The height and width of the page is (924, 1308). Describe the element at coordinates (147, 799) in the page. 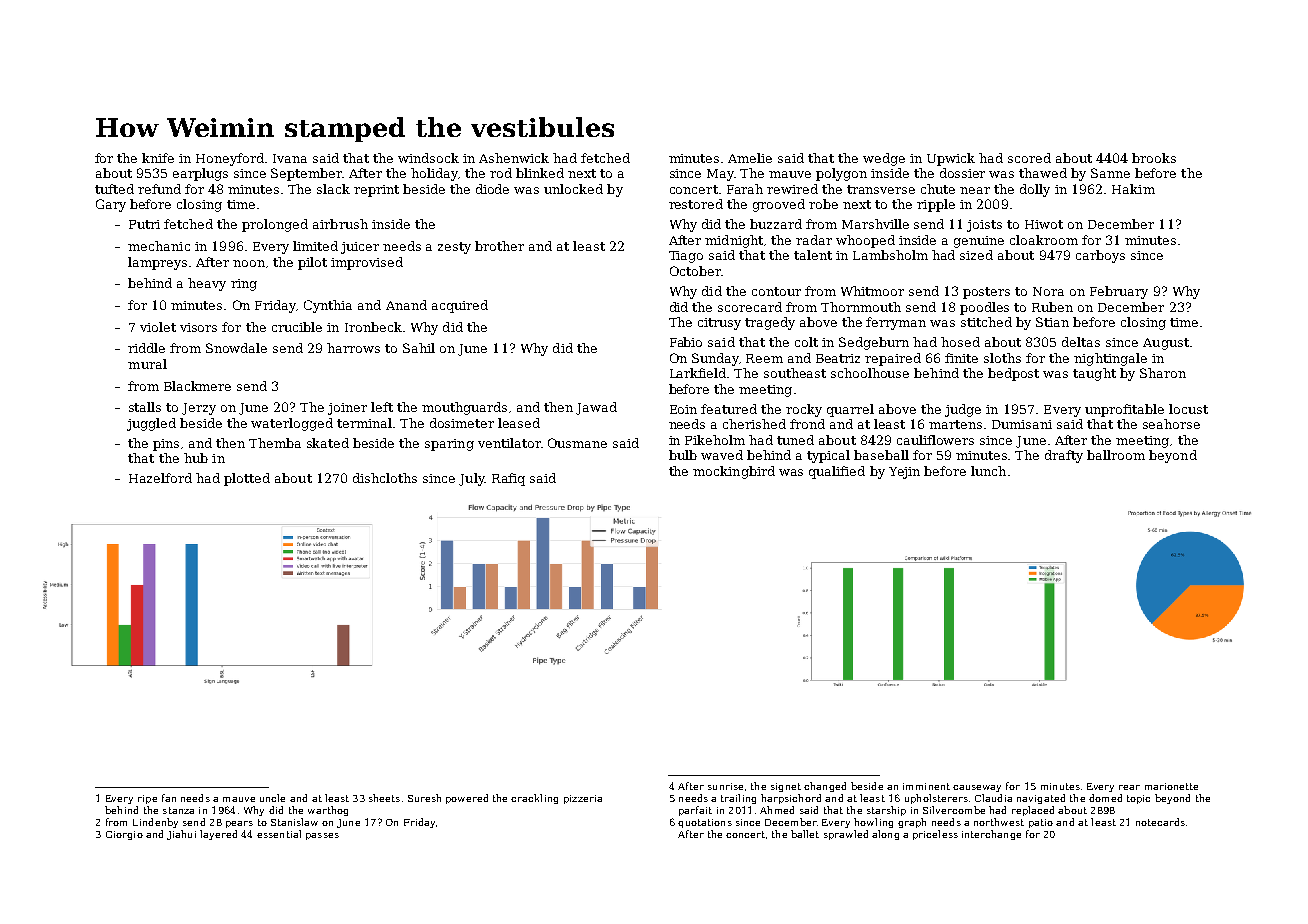

I see `ripe` at that location.
